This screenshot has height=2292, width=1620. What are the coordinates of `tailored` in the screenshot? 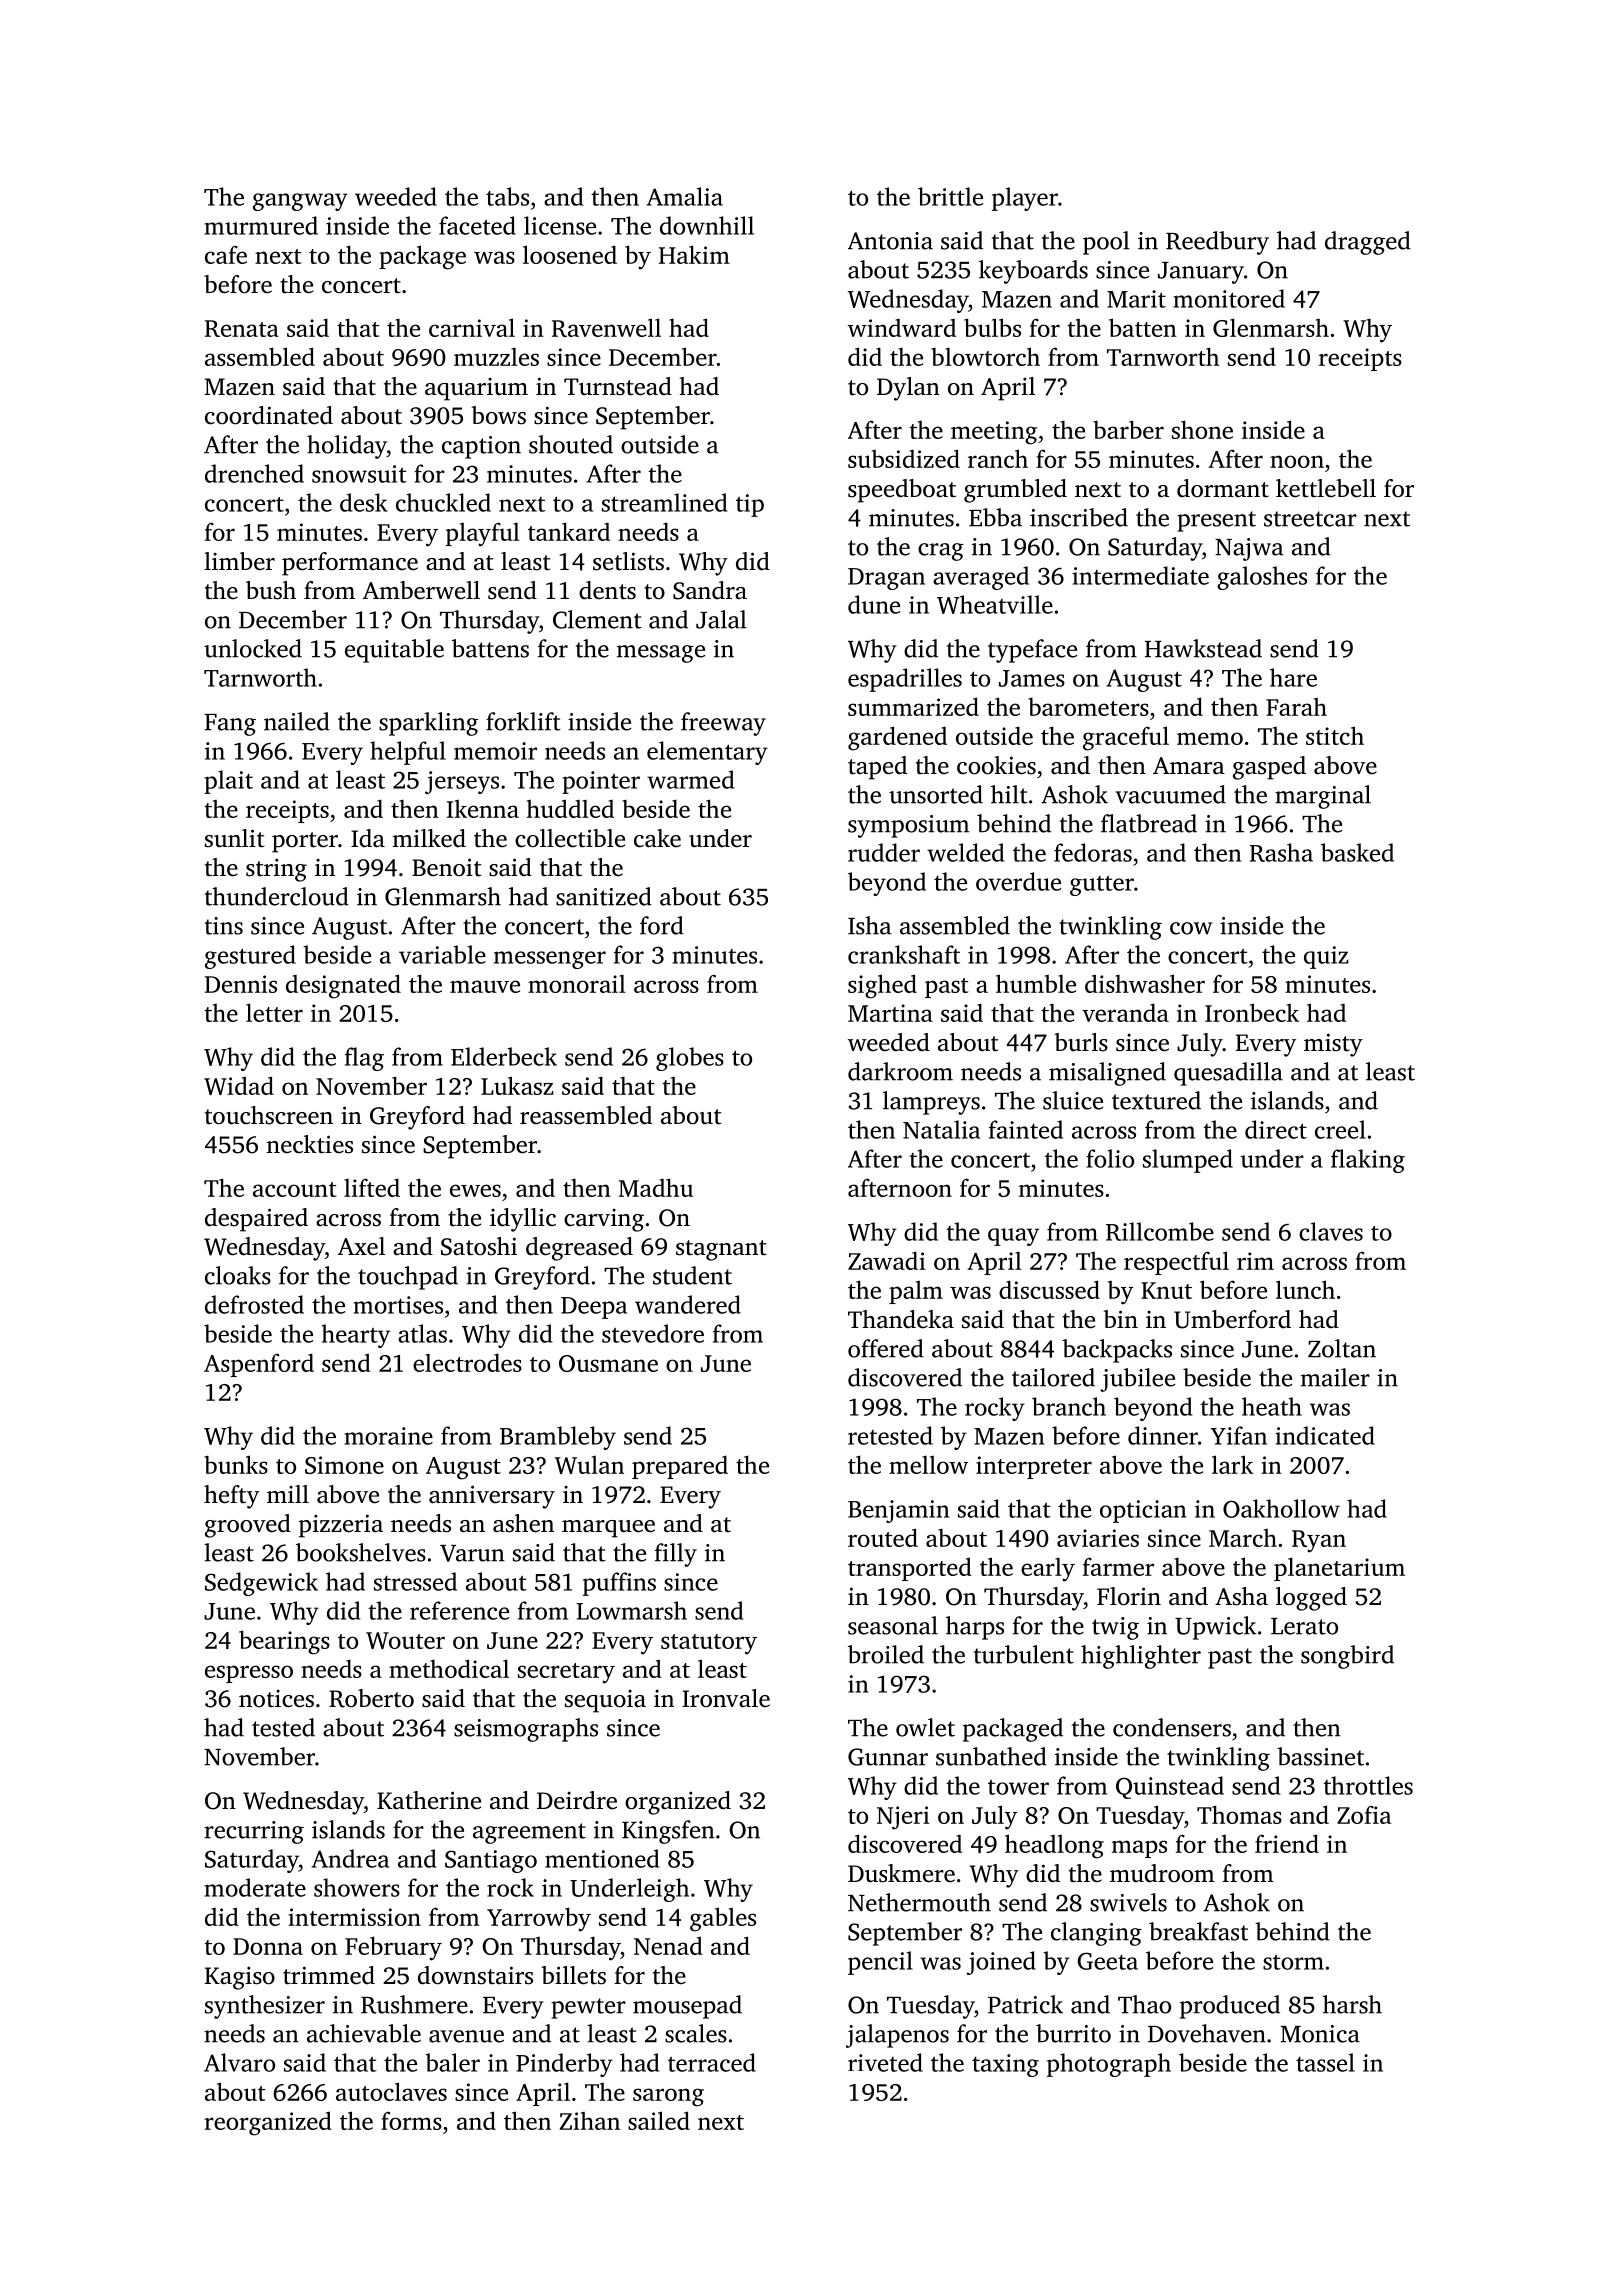 It's located at (1053, 1377).
